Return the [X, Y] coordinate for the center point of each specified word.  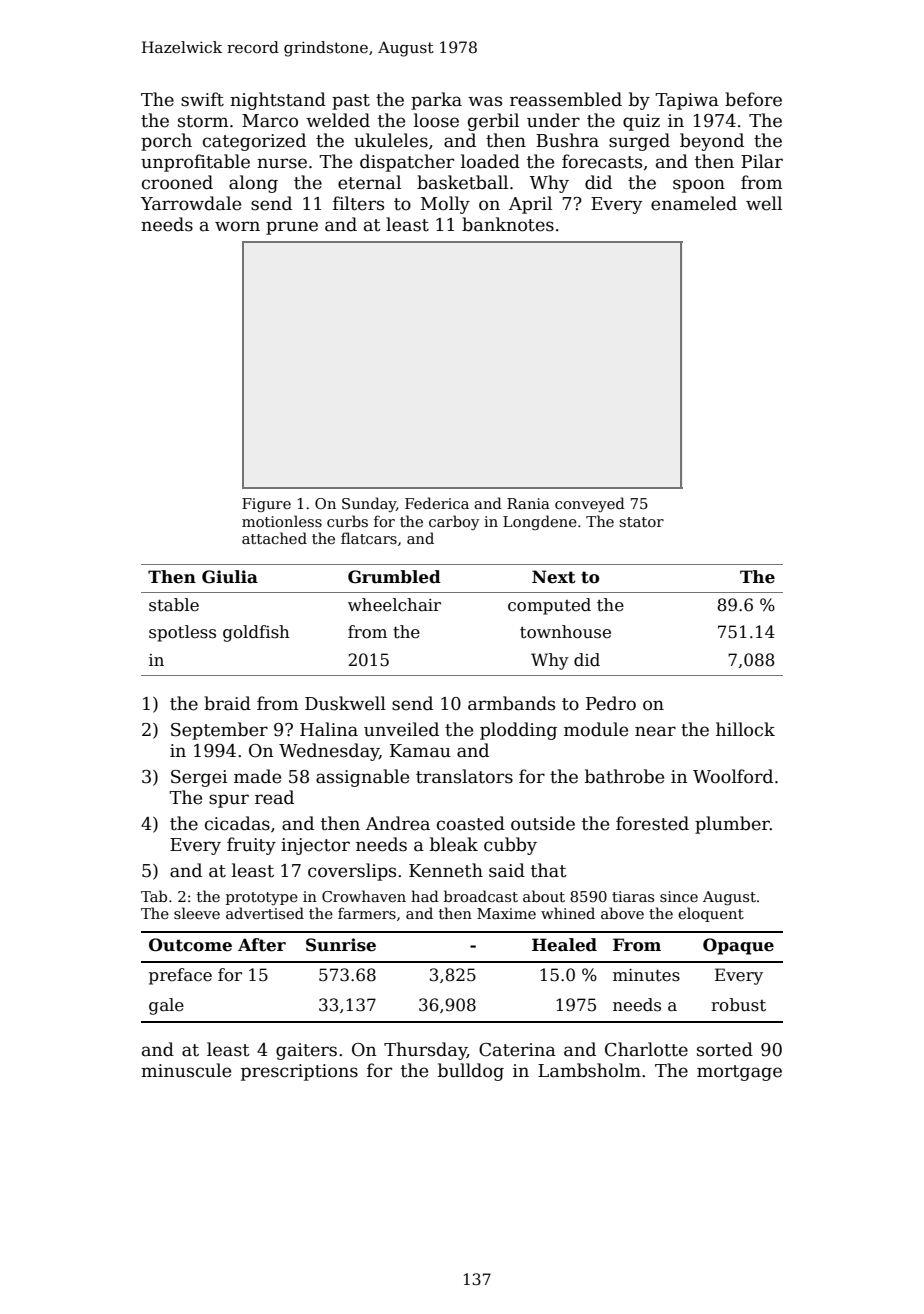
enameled [694, 203]
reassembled [566, 99]
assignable [362, 778]
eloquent [711, 914]
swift [202, 99]
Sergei [199, 778]
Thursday [425, 1051]
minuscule [186, 1070]
